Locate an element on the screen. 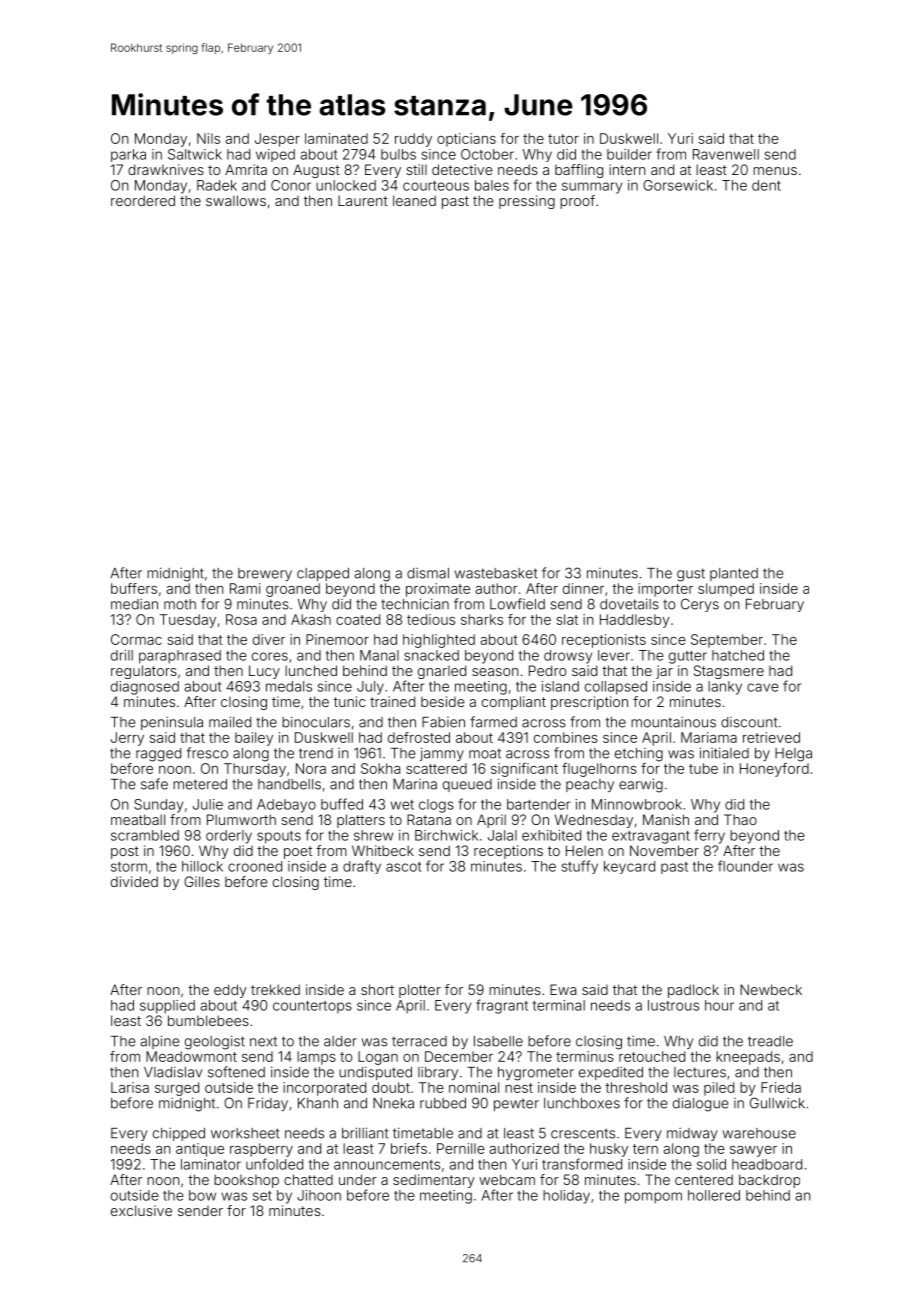 The image size is (924, 1308). Gorsewick is located at coordinates (678, 185).
